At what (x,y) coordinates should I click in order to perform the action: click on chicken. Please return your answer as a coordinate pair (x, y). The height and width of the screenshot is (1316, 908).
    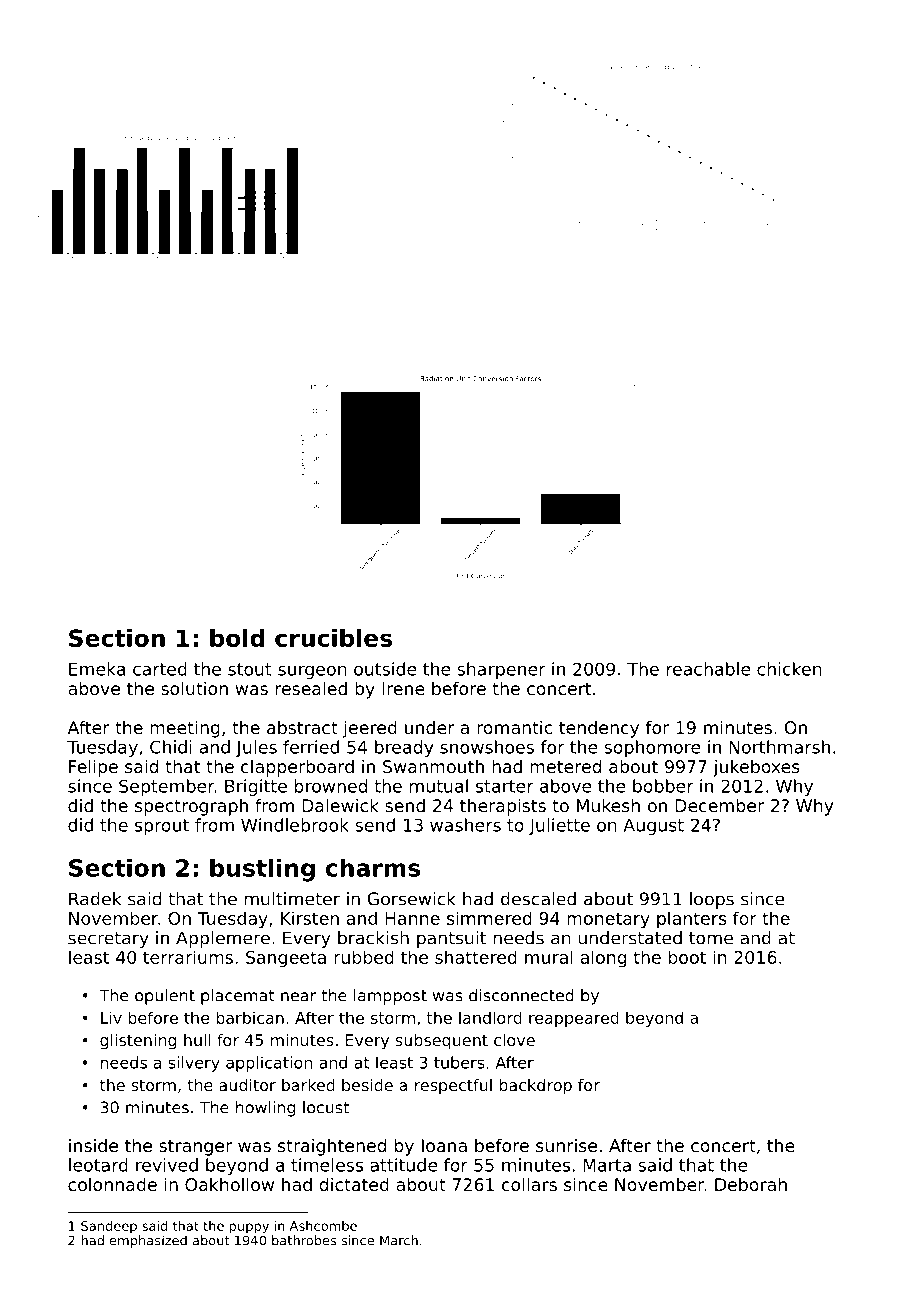
    Looking at the image, I should click on (789, 669).
